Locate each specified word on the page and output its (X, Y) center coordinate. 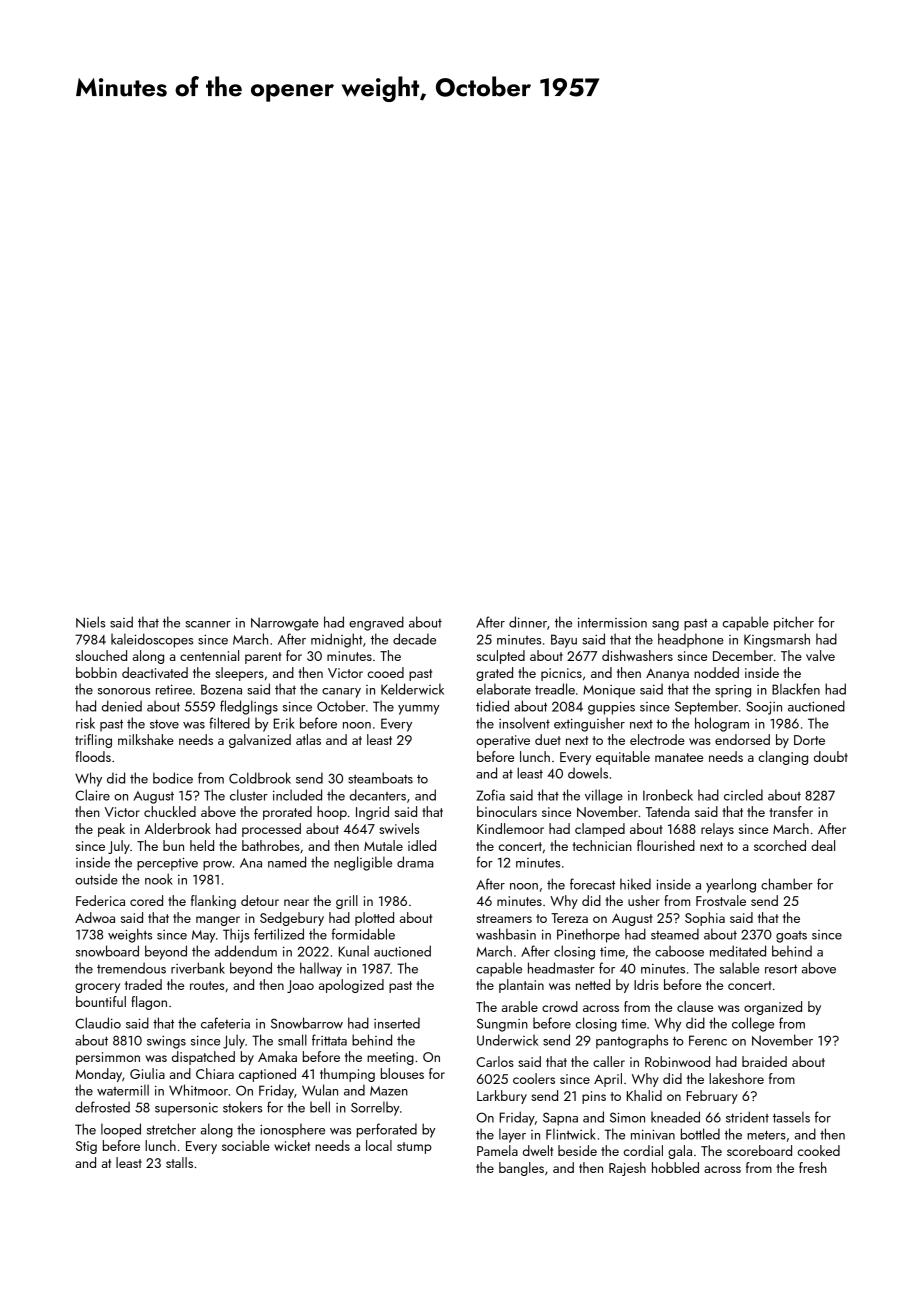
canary (341, 693)
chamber (787, 884)
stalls (179, 1162)
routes (207, 985)
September (706, 707)
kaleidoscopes (152, 640)
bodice (173, 778)
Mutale (383, 845)
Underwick (507, 1040)
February (712, 1097)
